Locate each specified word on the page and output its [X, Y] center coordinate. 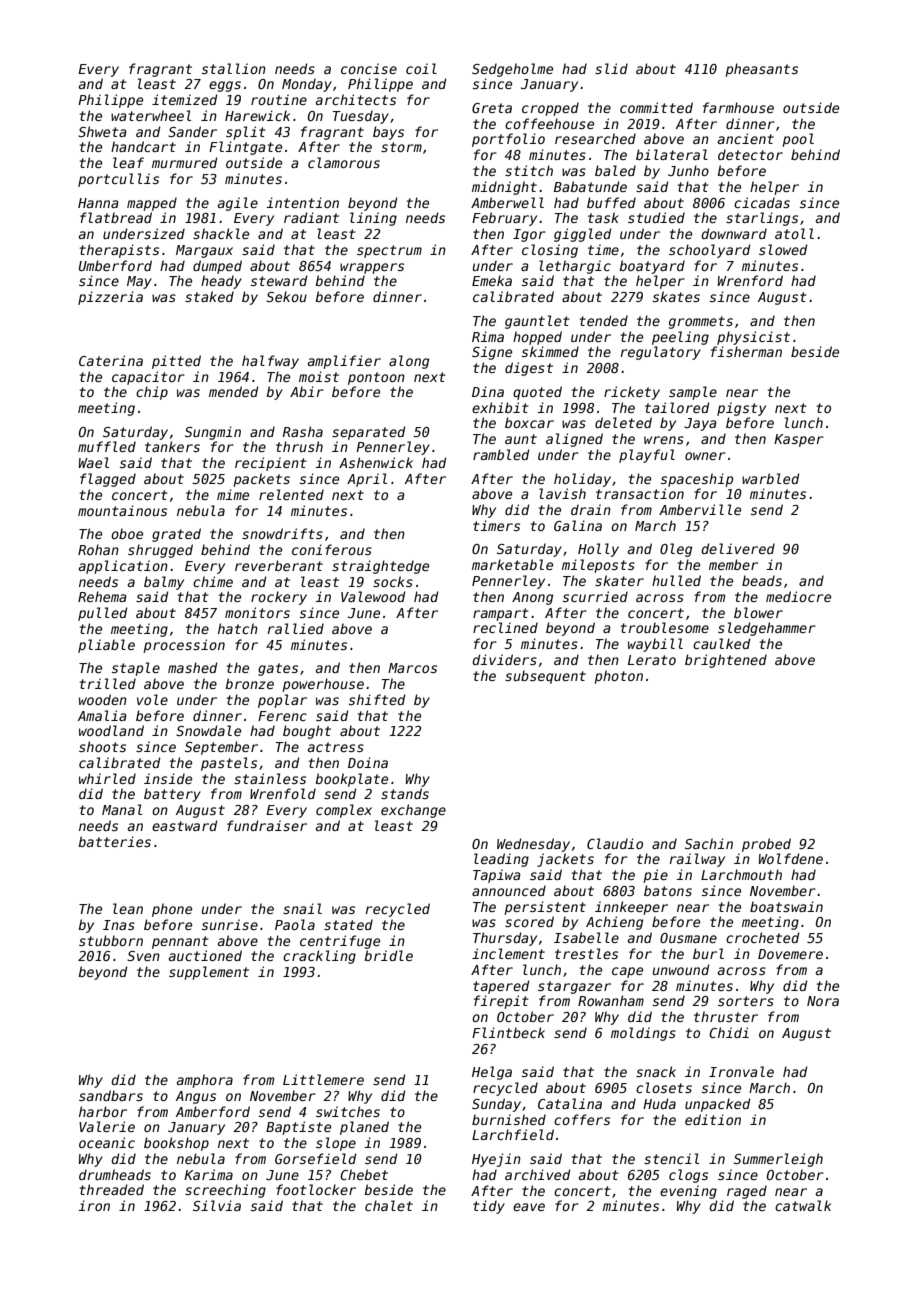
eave [529, 1207]
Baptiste [298, 1128]
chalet [389, 1205]
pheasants [761, 70]
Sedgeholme [512, 70]
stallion [234, 68]
